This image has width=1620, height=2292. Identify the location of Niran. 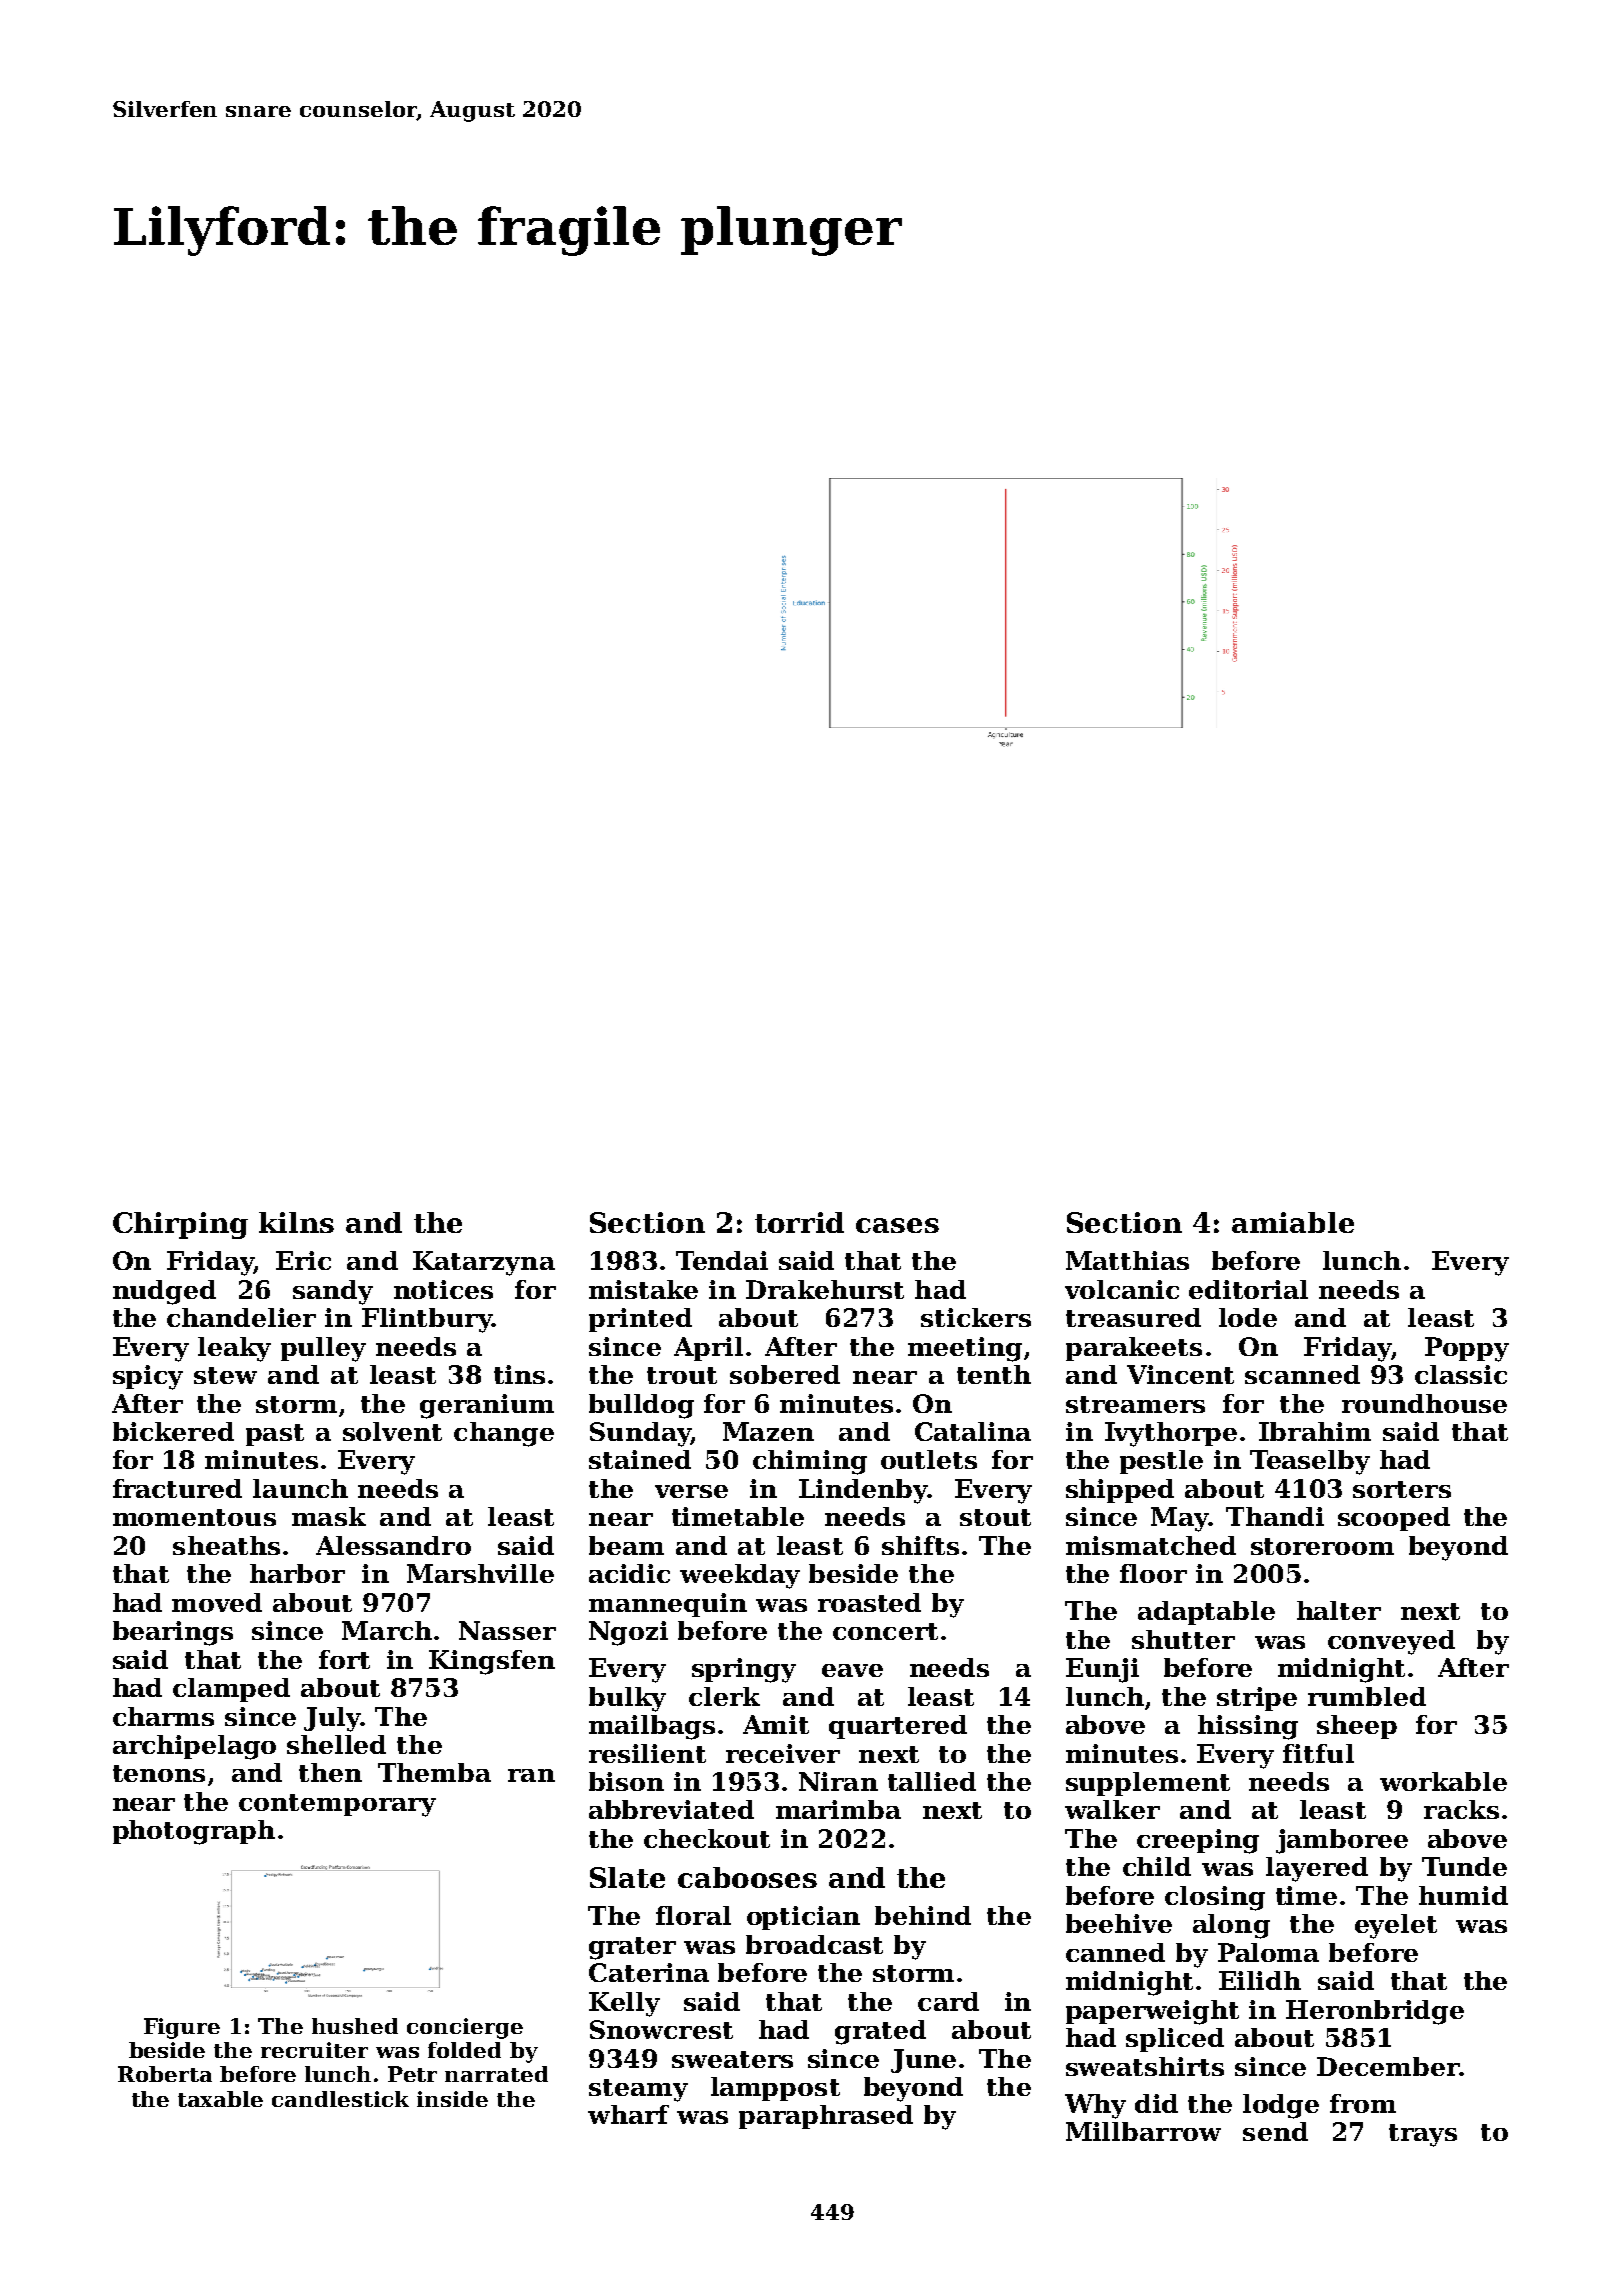
(838, 1781).
